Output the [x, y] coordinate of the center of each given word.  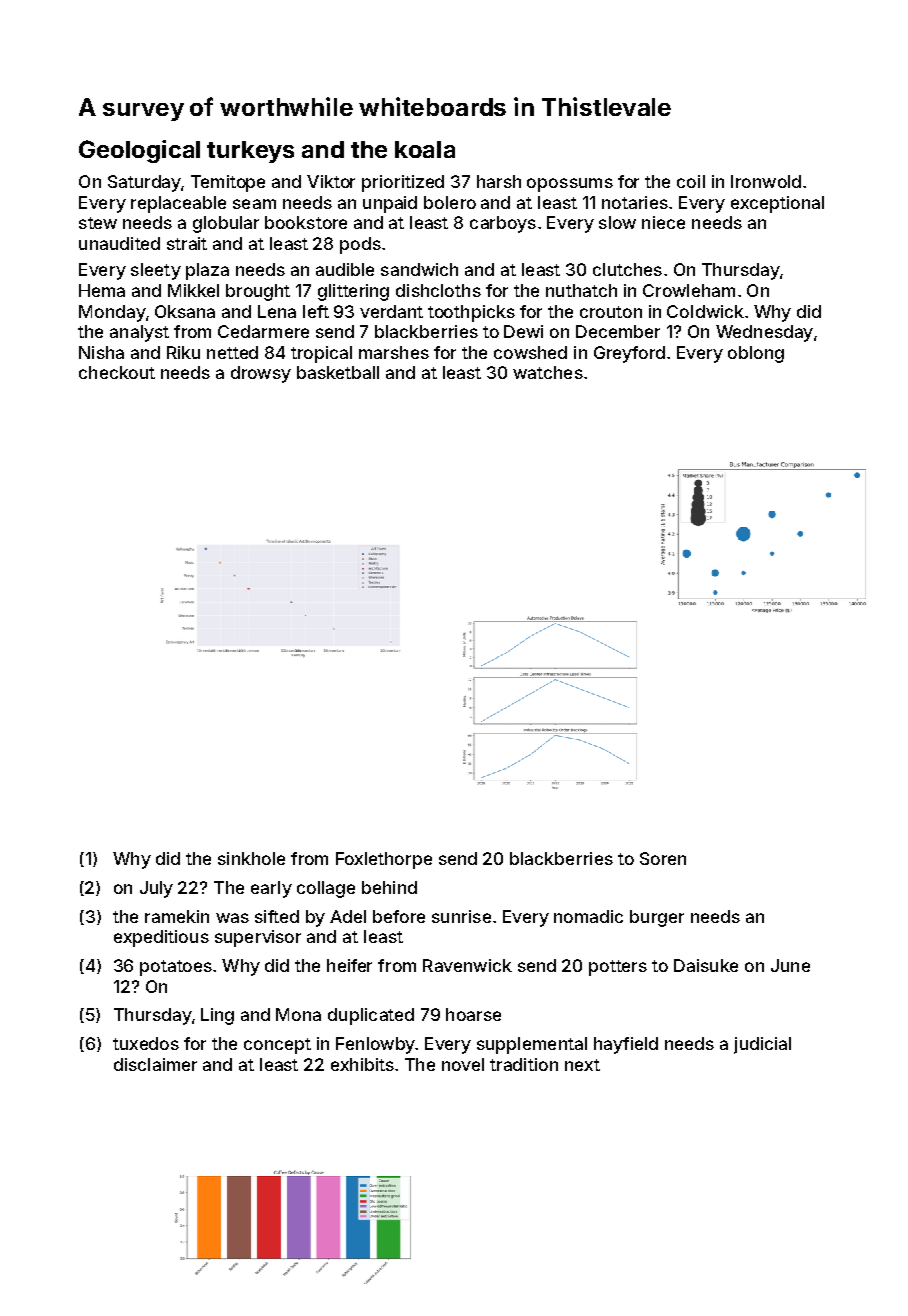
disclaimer [155, 1064]
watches [548, 372]
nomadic [588, 916]
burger [657, 918]
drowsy [261, 374]
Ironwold [766, 181]
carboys [503, 224]
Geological [139, 151]
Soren [663, 858]
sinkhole [251, 858]
